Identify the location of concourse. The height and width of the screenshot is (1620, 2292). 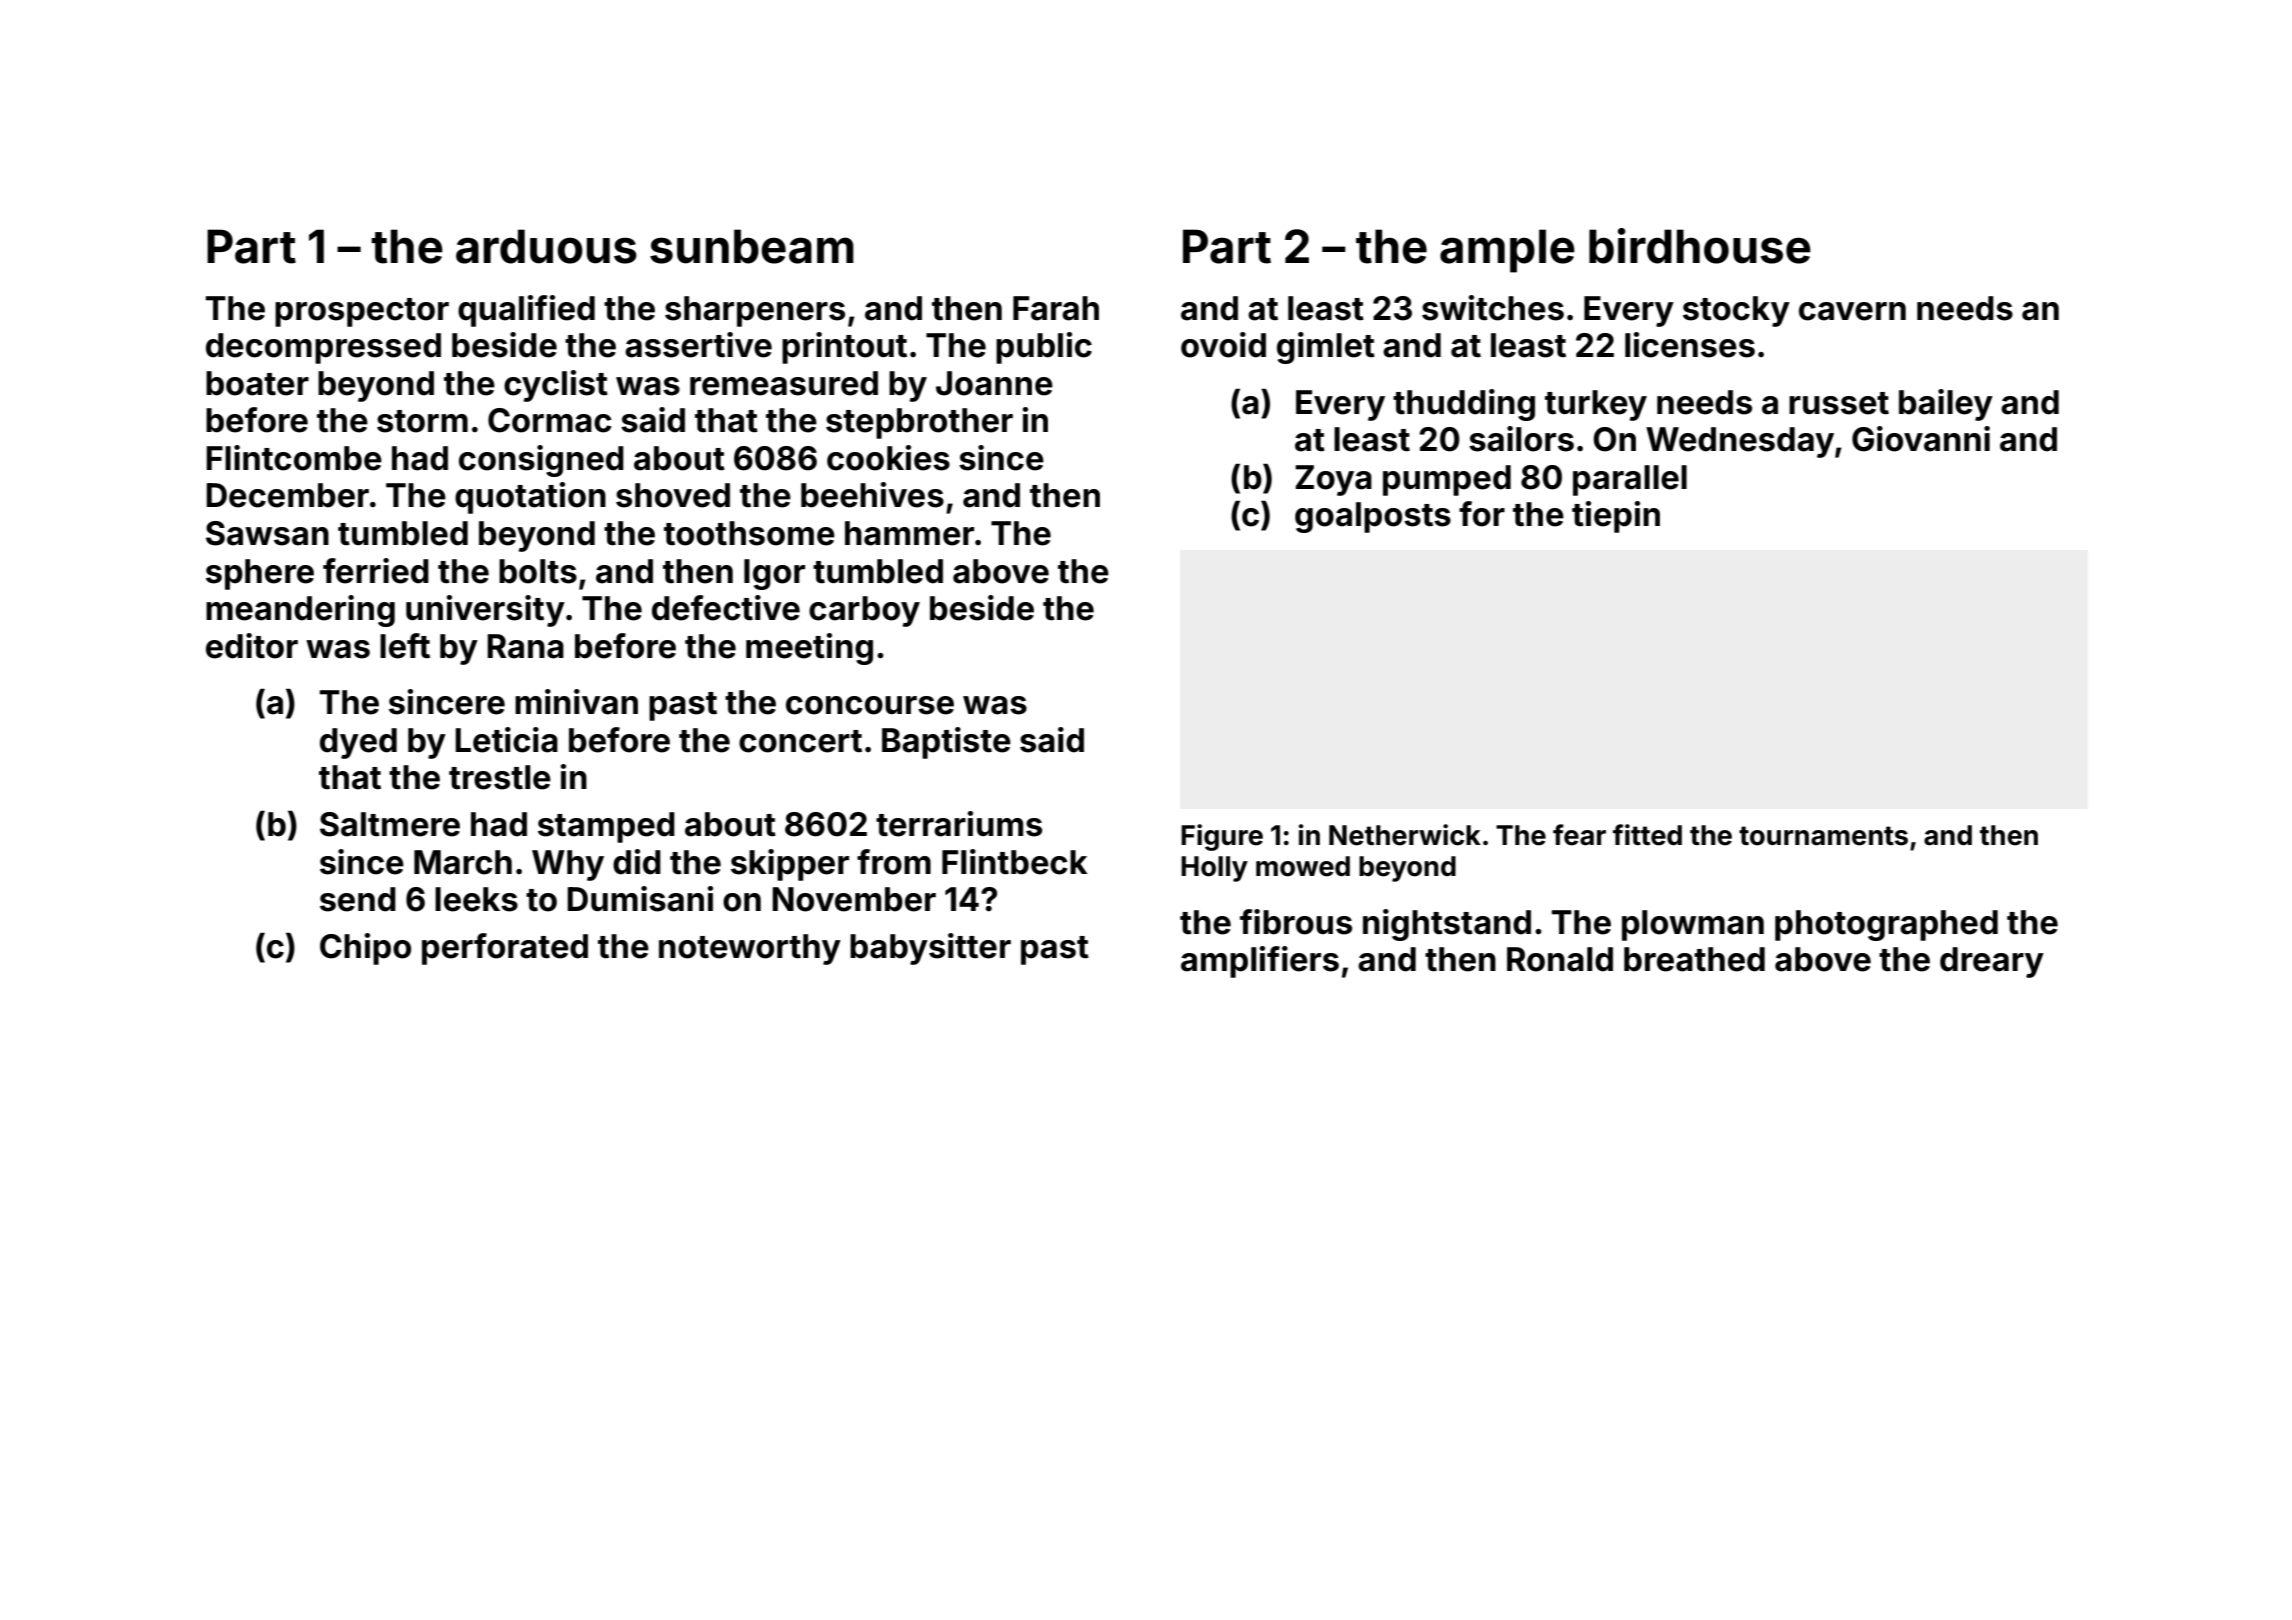
(870, 705).
